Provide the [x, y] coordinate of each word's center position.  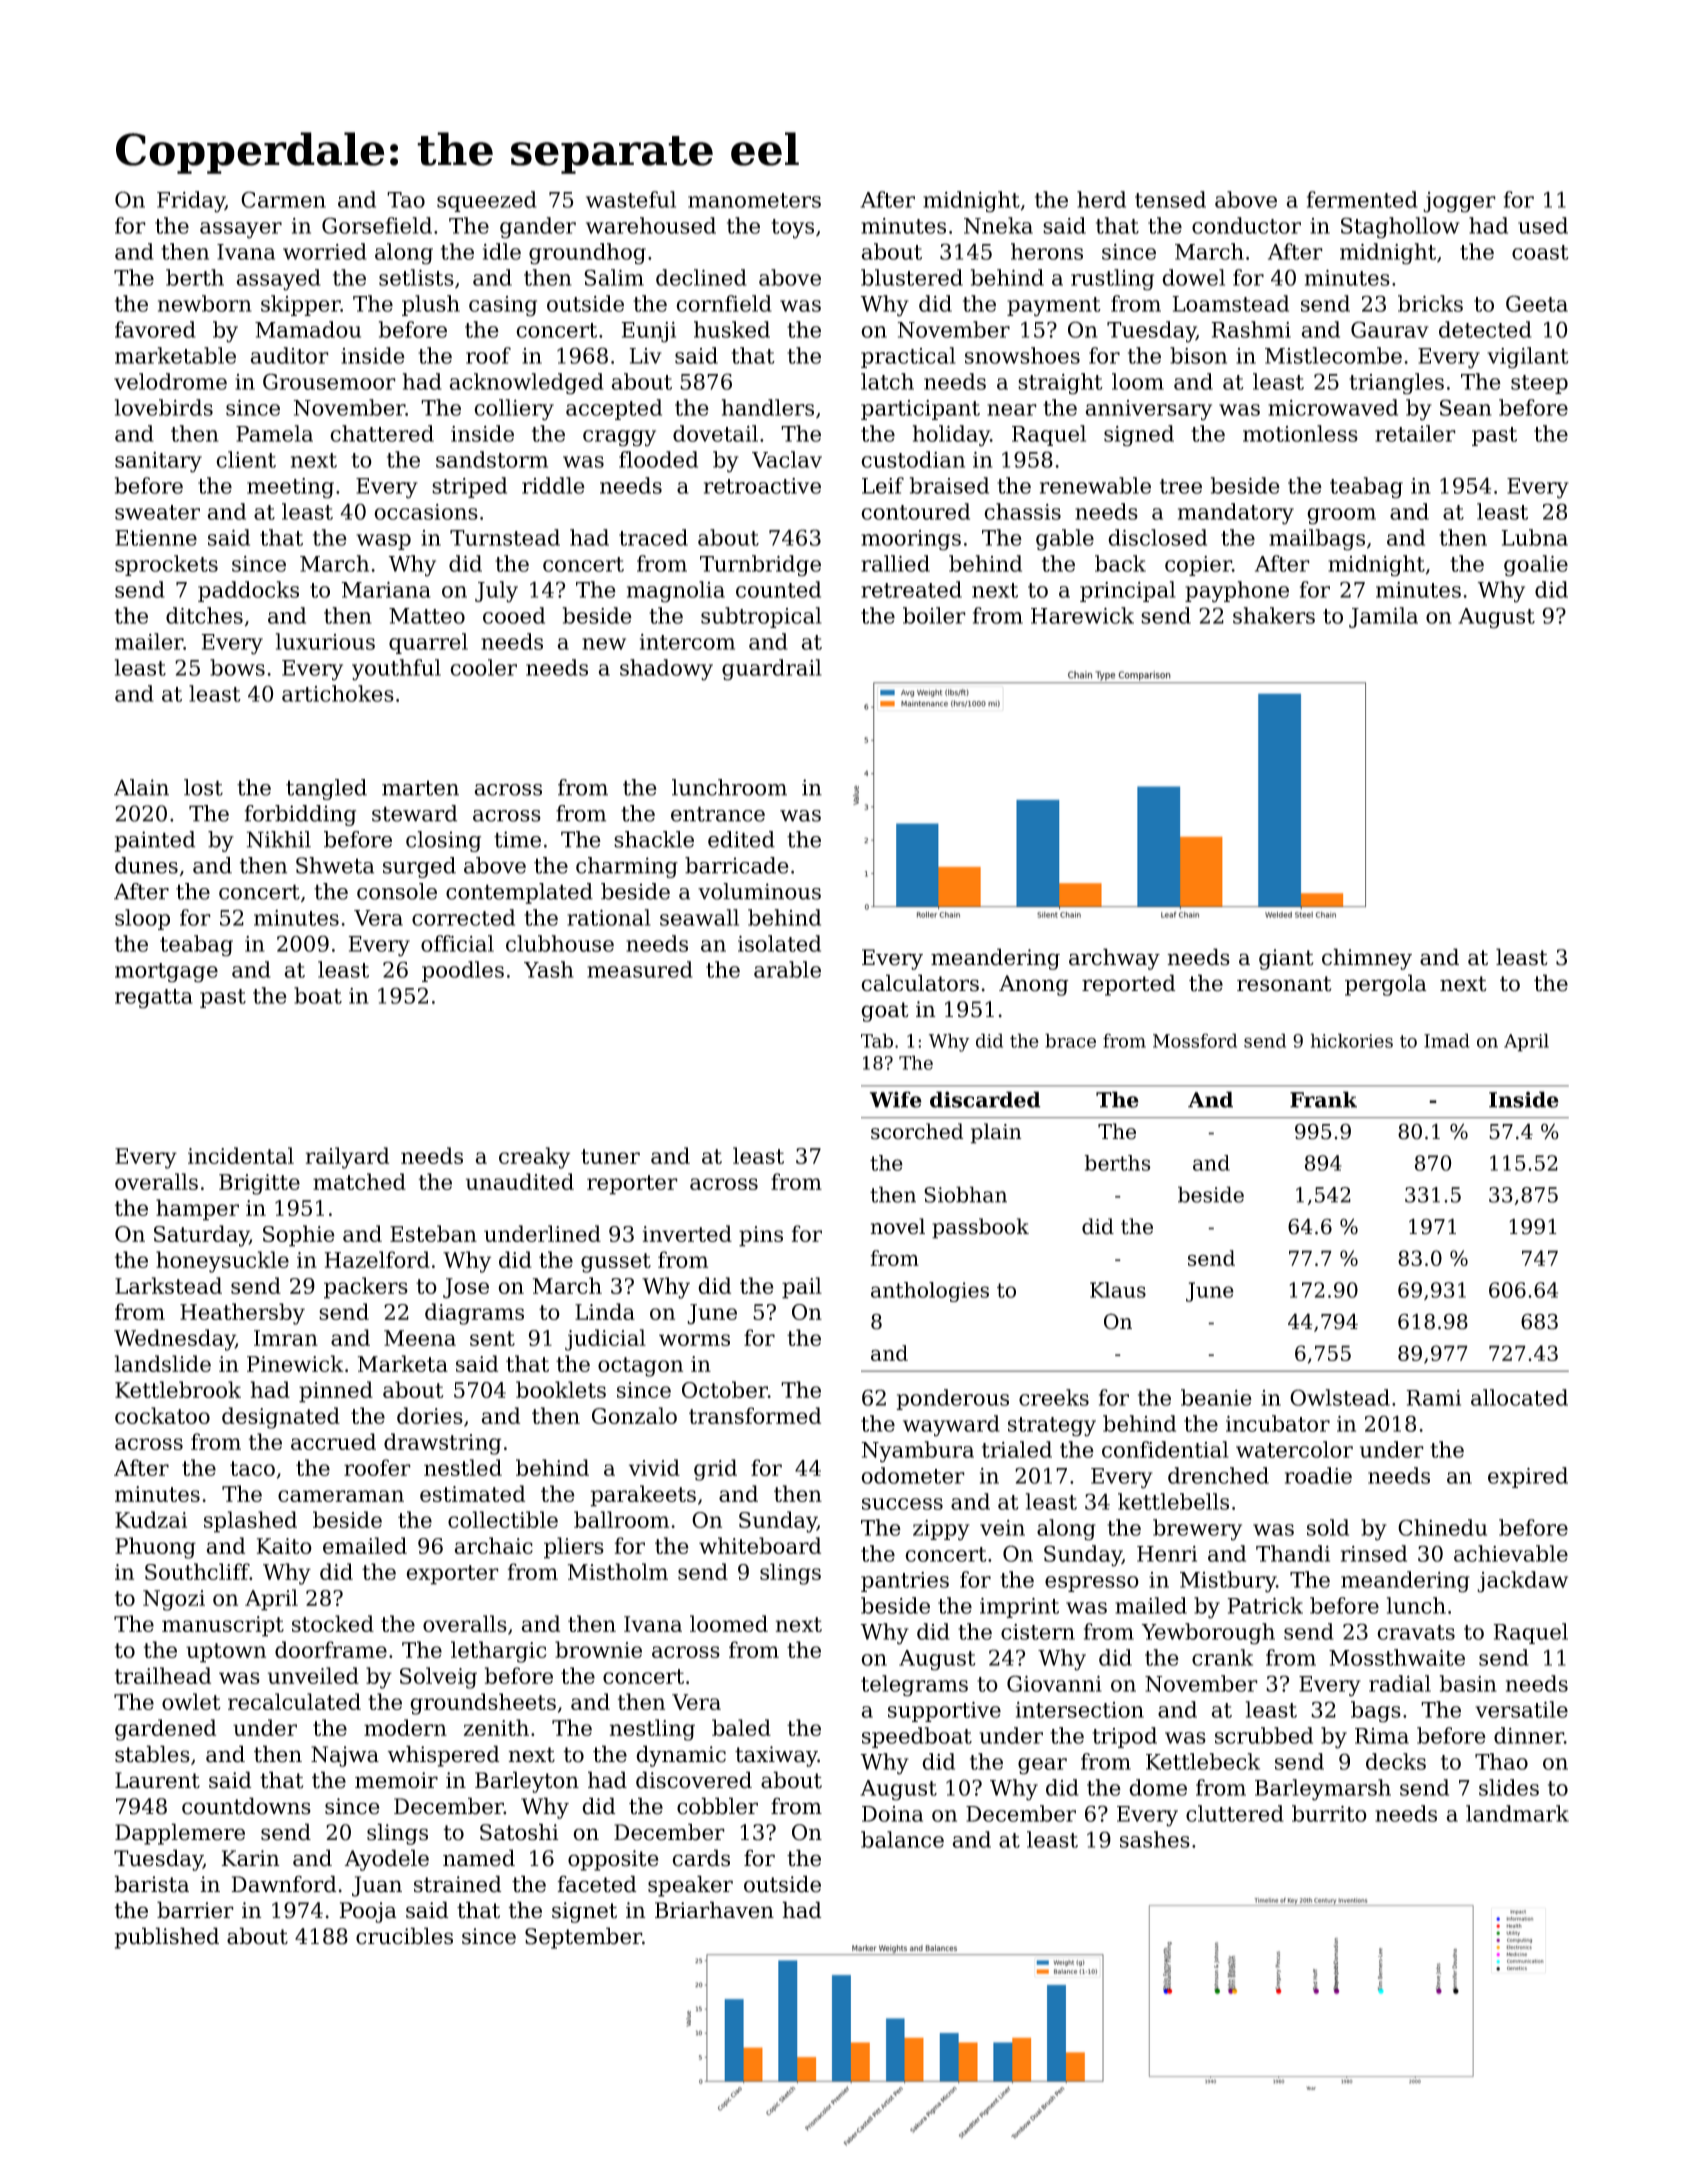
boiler [934, 615]
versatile [1521, 1709]
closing [443, 841]
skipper [301, 305]
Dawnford [284, 1884]
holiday [951, 436]
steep [1539, 384]
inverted [687, 1233]
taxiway [776, 1756]
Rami [1433, 1398]
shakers [1274, 615]
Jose [466, 1288]
